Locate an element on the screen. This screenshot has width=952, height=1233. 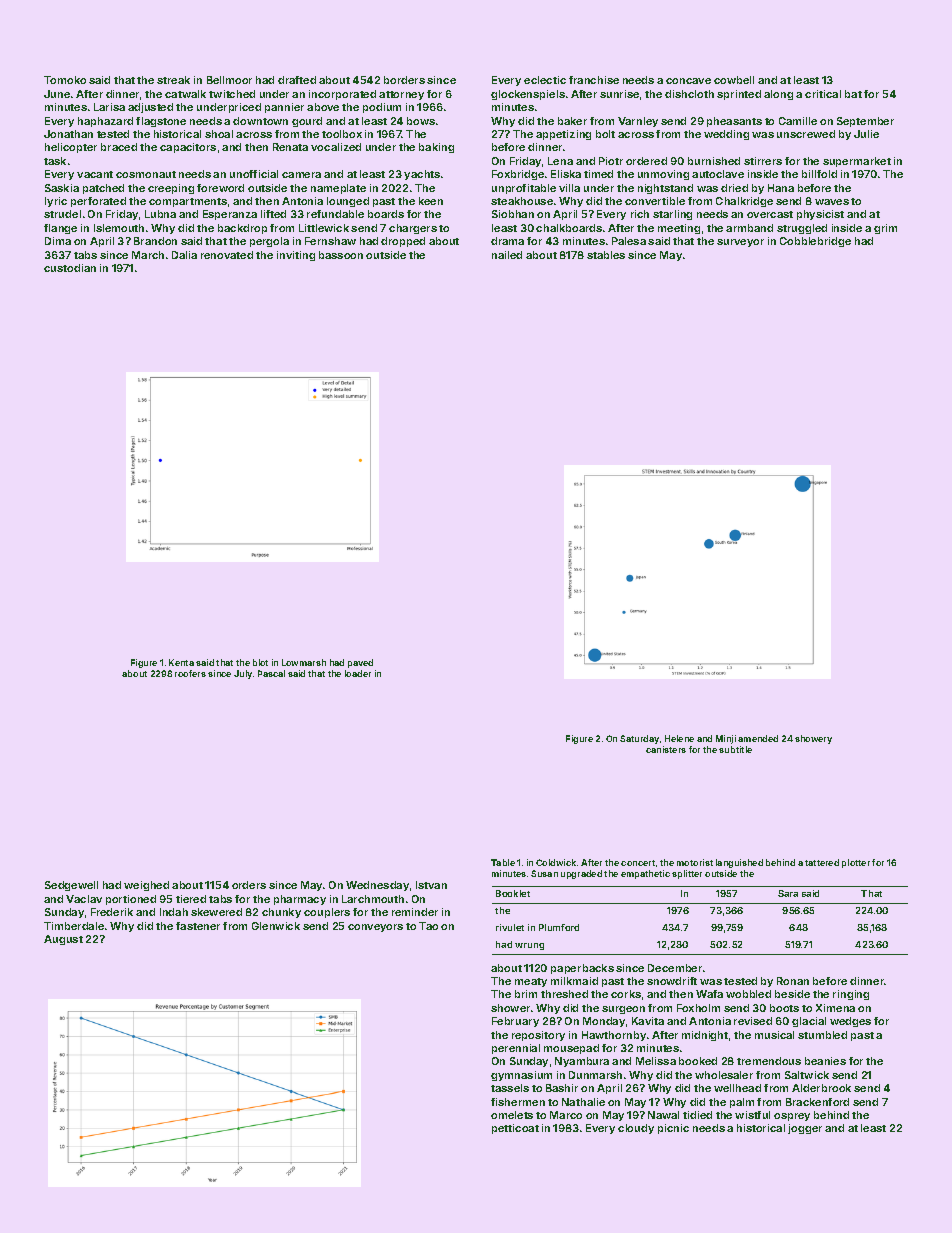
waves is located at coordinates (832, 202).
